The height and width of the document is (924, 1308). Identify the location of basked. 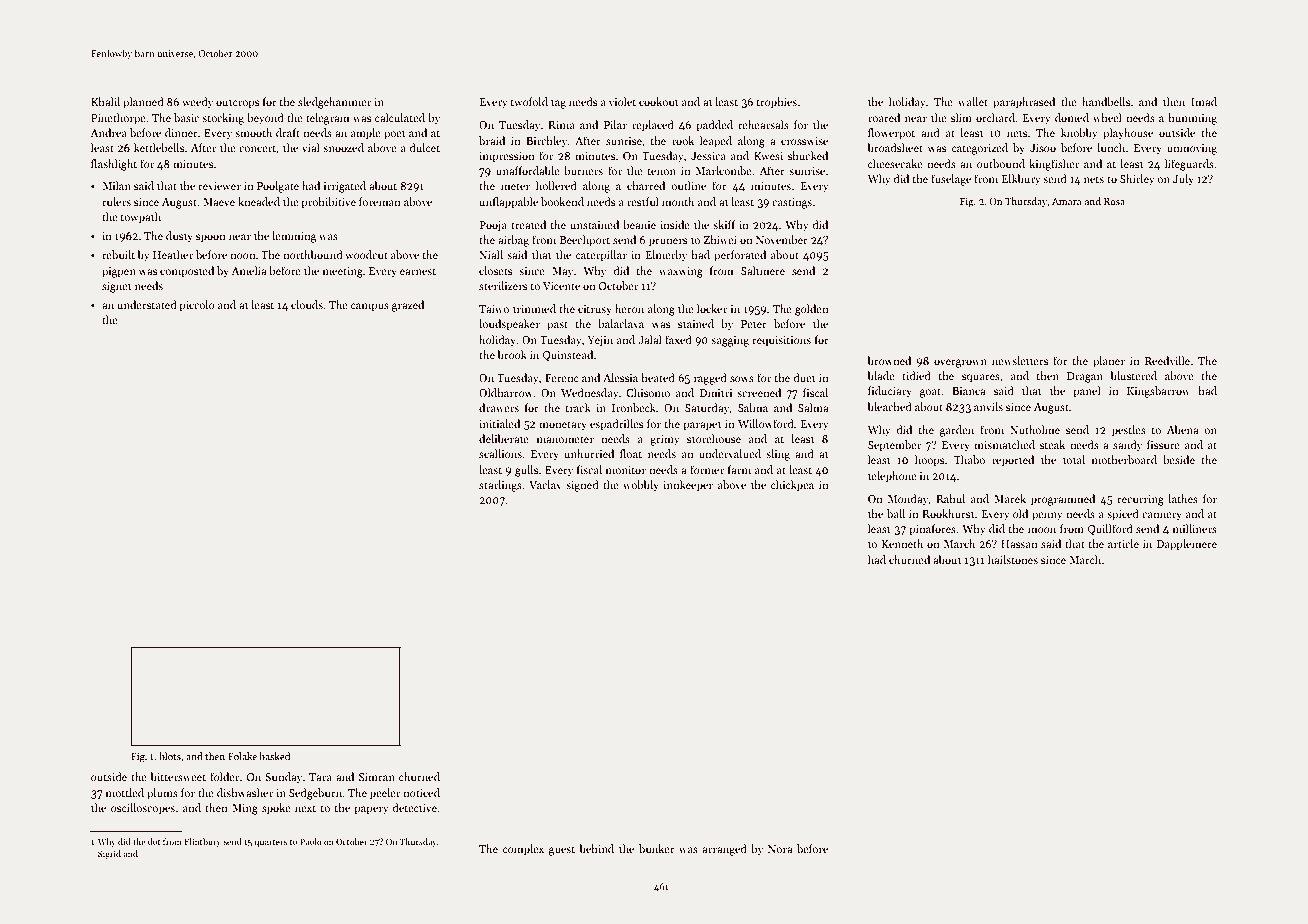
(274, 756).
